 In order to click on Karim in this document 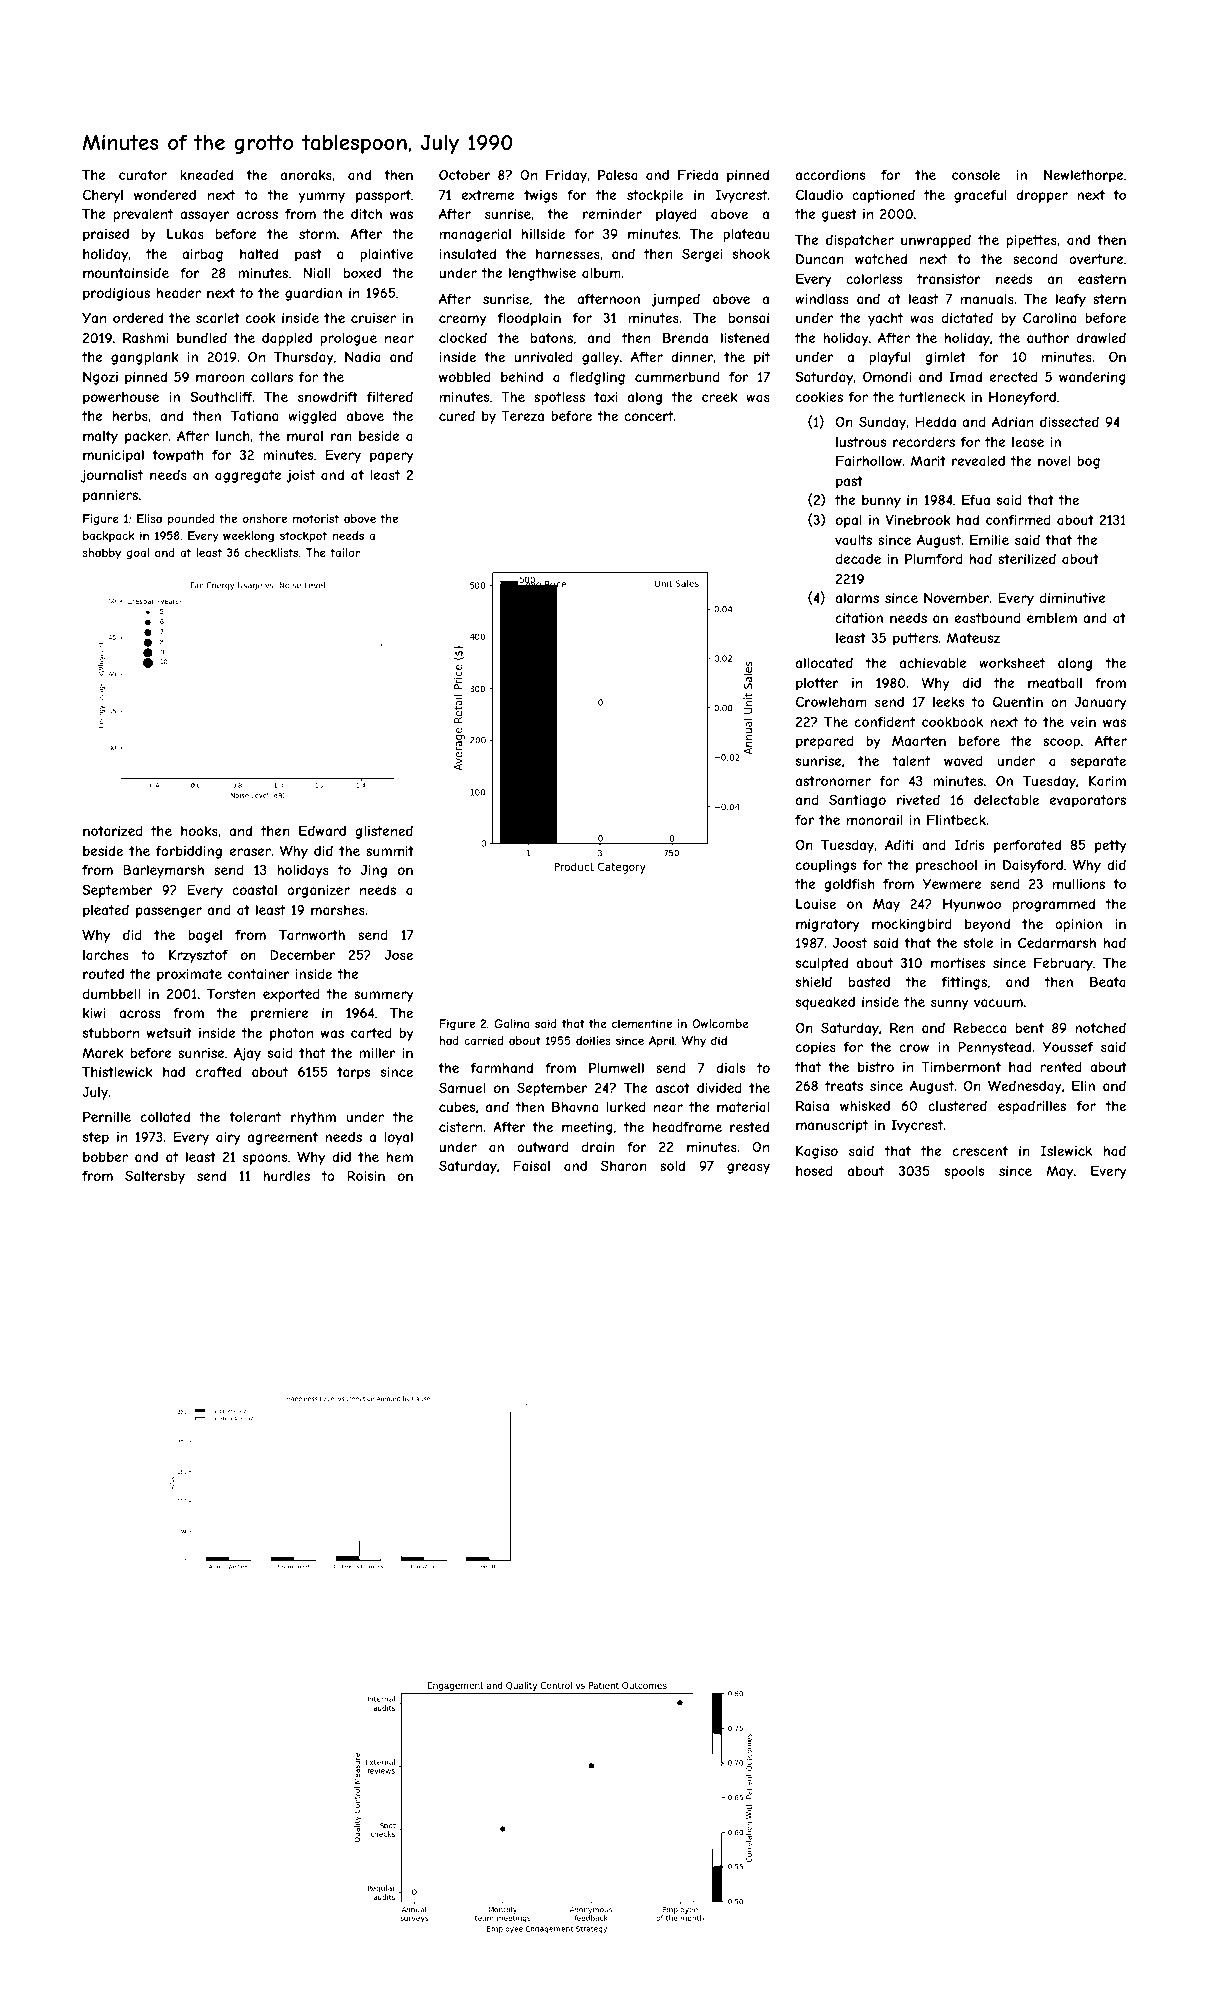, I will do `click(1107, 781)`.
